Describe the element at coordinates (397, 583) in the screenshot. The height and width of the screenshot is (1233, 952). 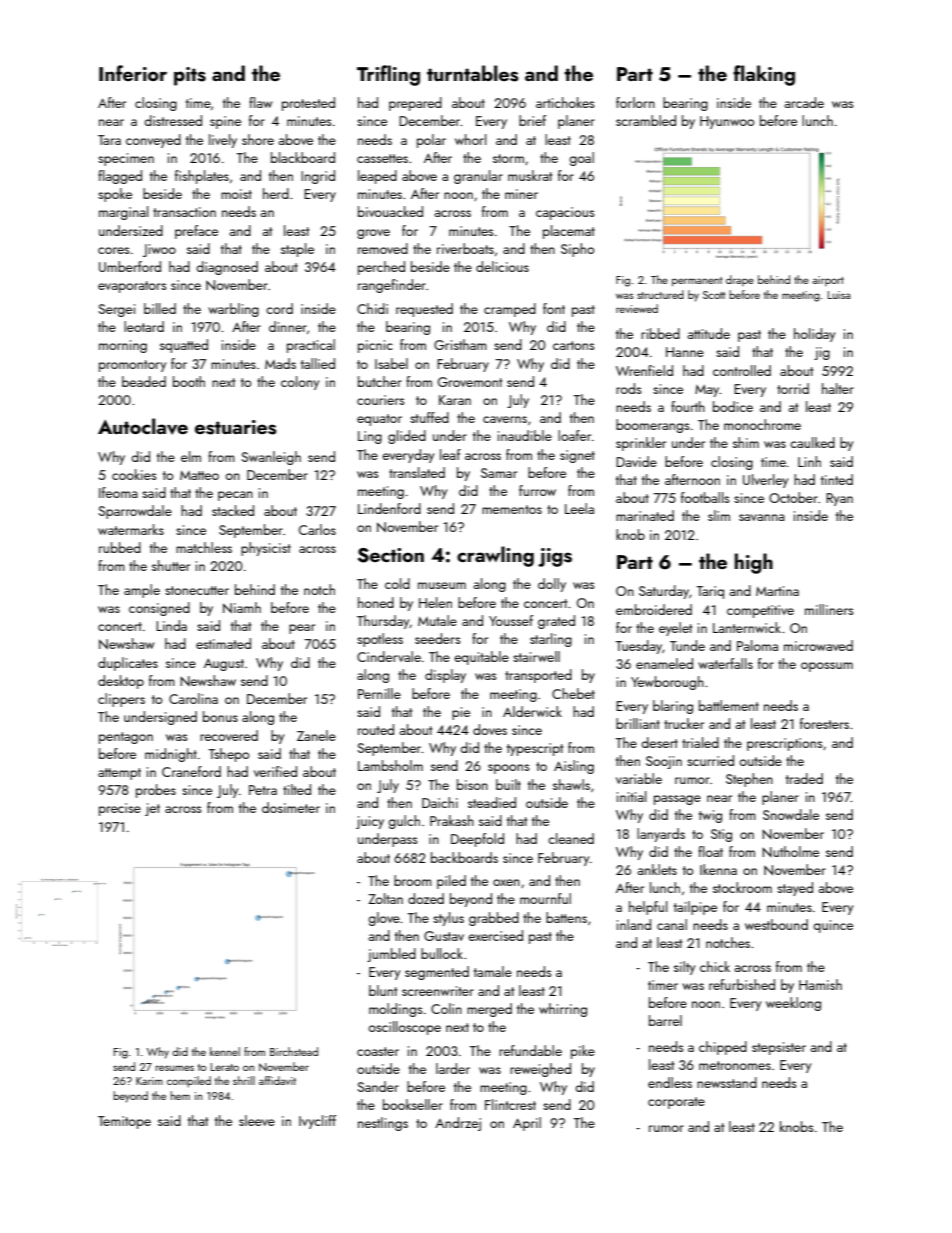
I see `cold` at that location.
